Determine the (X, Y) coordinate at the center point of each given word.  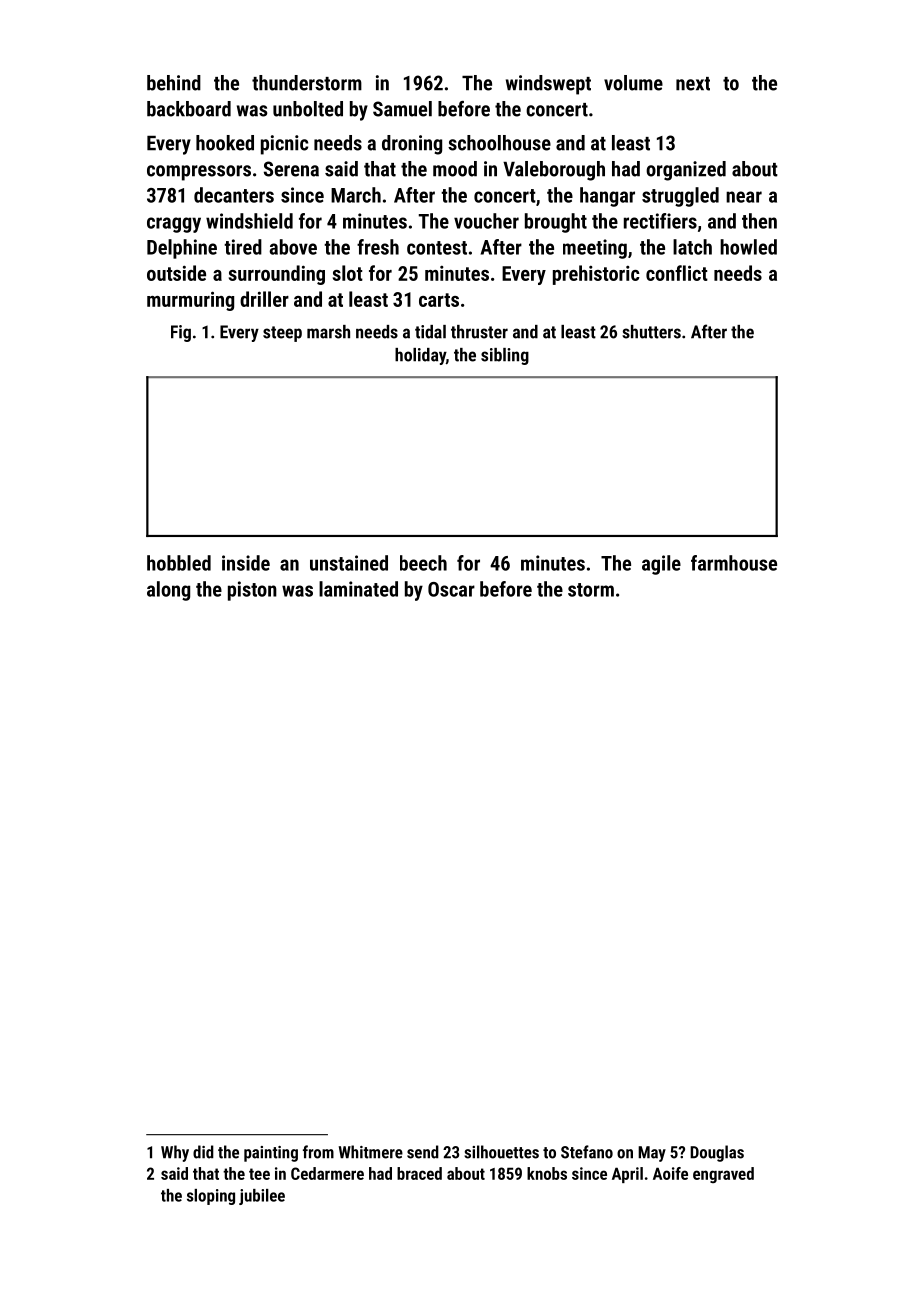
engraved (723, 1175)
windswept (548, 85)
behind (174, 83)
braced (419, 1173)
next (693, 84)
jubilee (262, 1197)
